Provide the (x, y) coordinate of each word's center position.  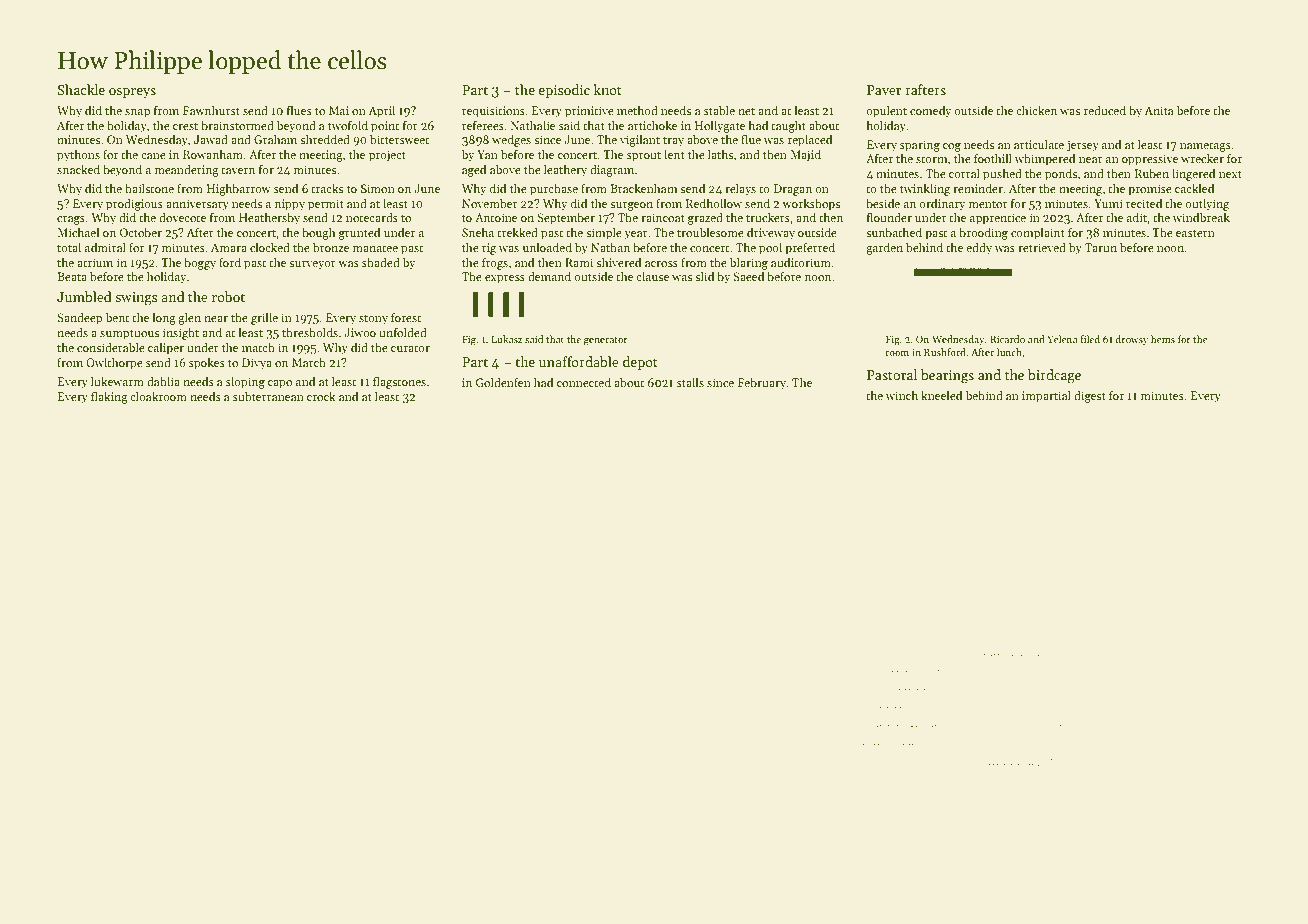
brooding (983, 233)
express (505, 279)
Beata (72, 276)
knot (607, 89)
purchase (554, 189)
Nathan (610, 247)
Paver (884, 90)
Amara (229, 247)
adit (1137, 217)
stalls (690, 382)
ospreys (132, 93)
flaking (109, 397)
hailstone (149, 188)
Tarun (1101, 247)
